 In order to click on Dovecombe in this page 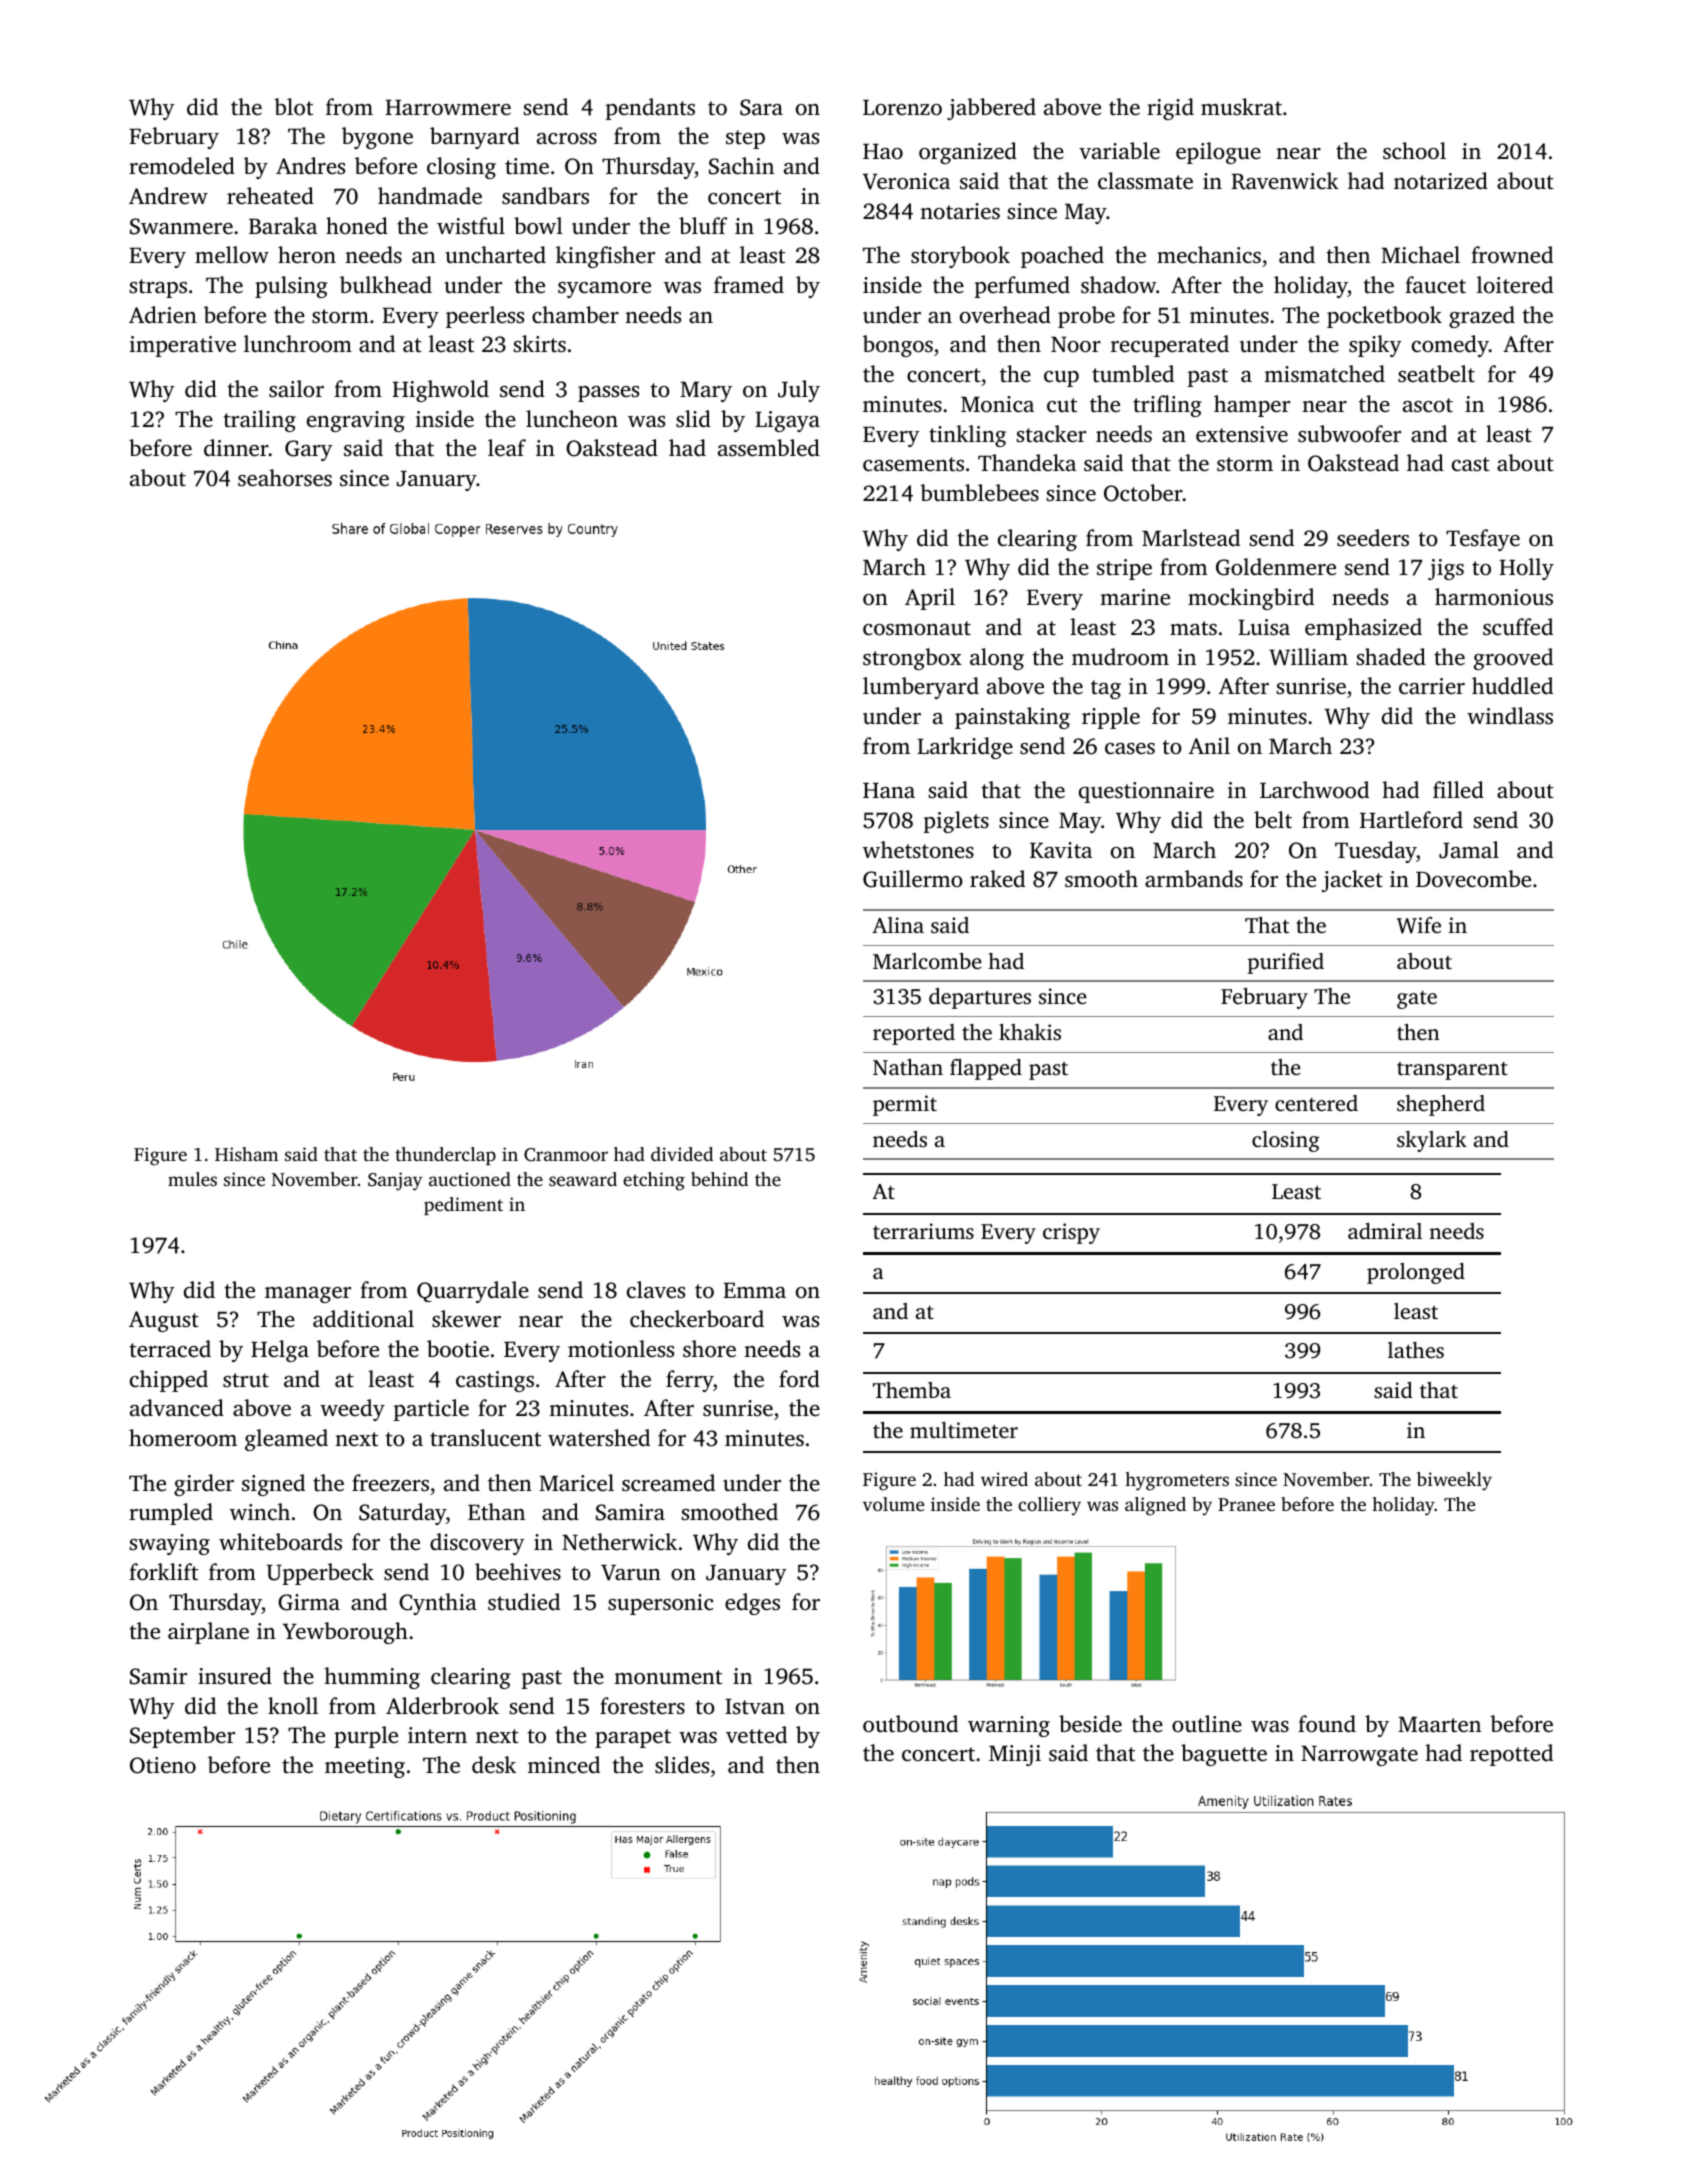, I will do `click(1473, 879)`.
